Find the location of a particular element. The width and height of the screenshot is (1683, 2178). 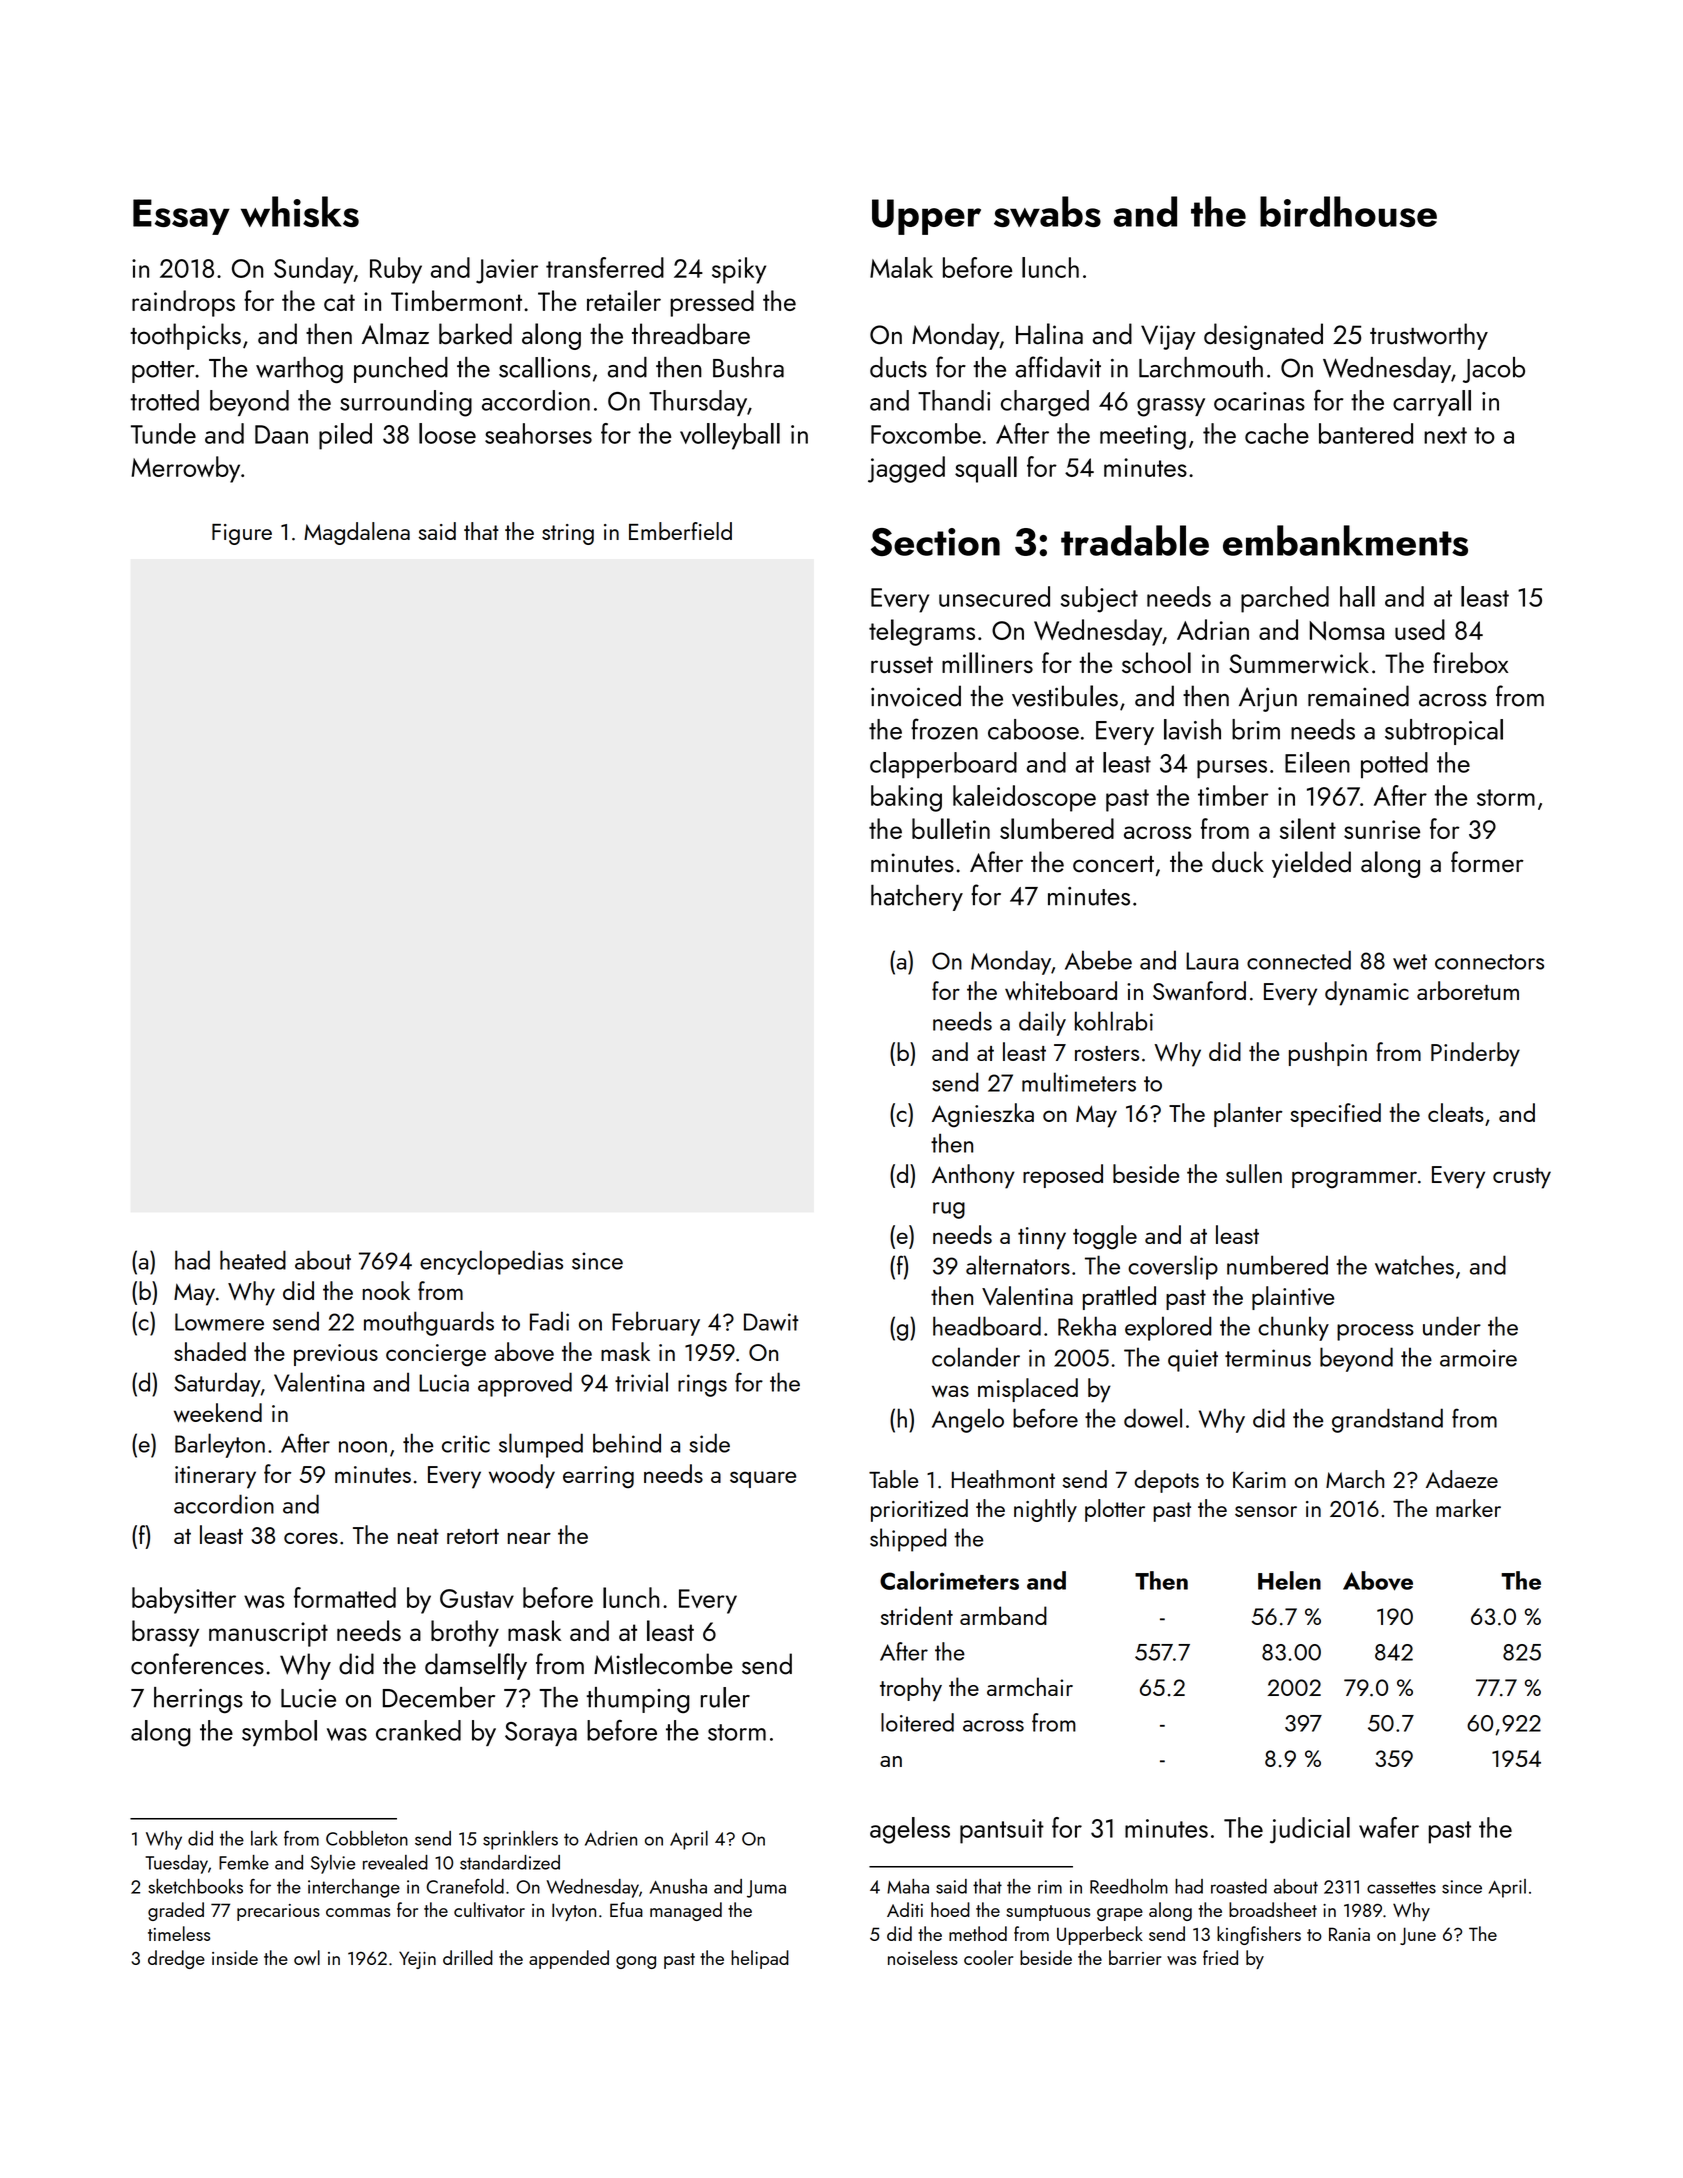

next is located at coordinates (1445, 435).
